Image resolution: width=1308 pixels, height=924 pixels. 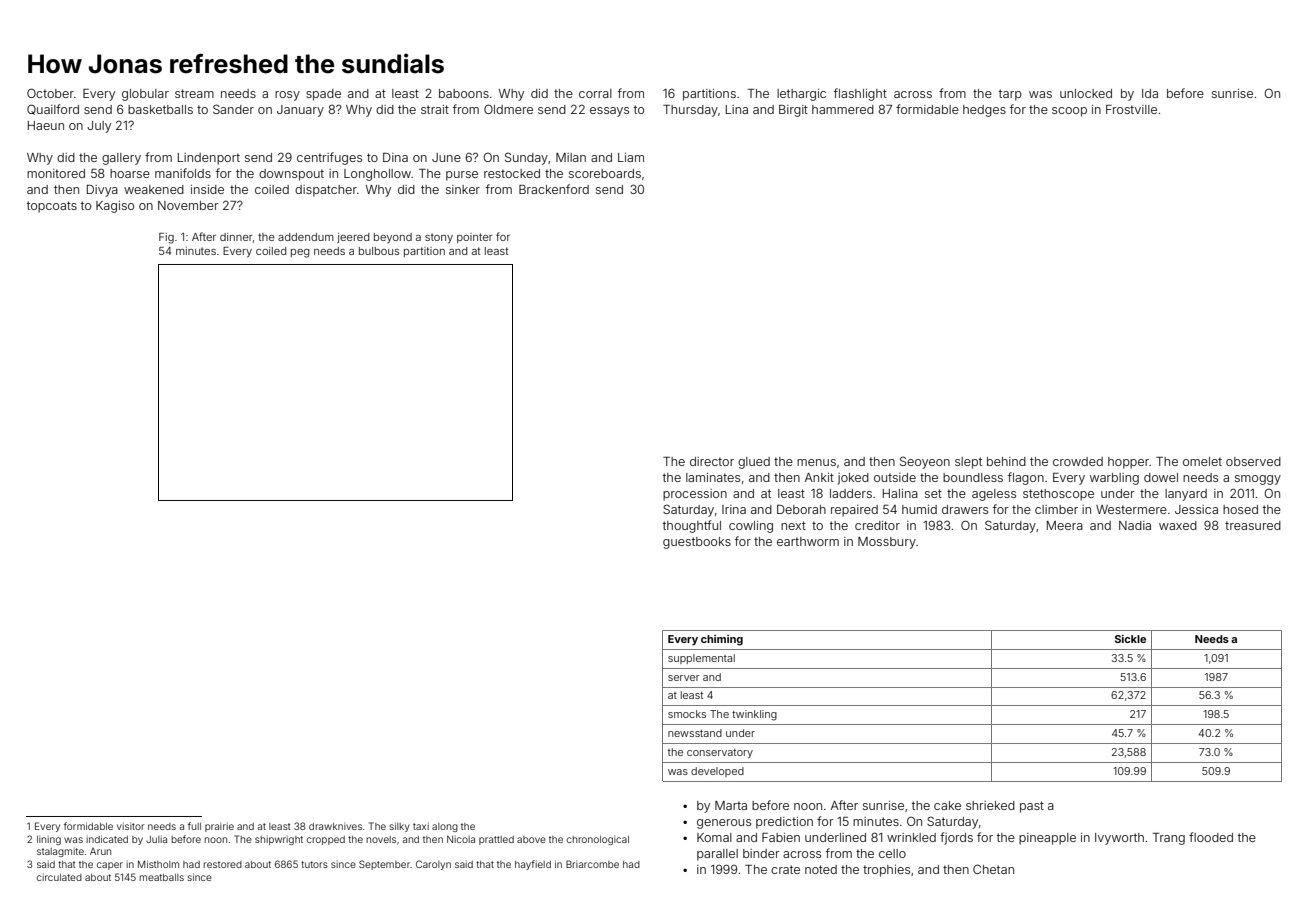 What do you see at coordinates (1131, 109) in the image?
I see `Frostville` at bounding box center [1131, 109].
